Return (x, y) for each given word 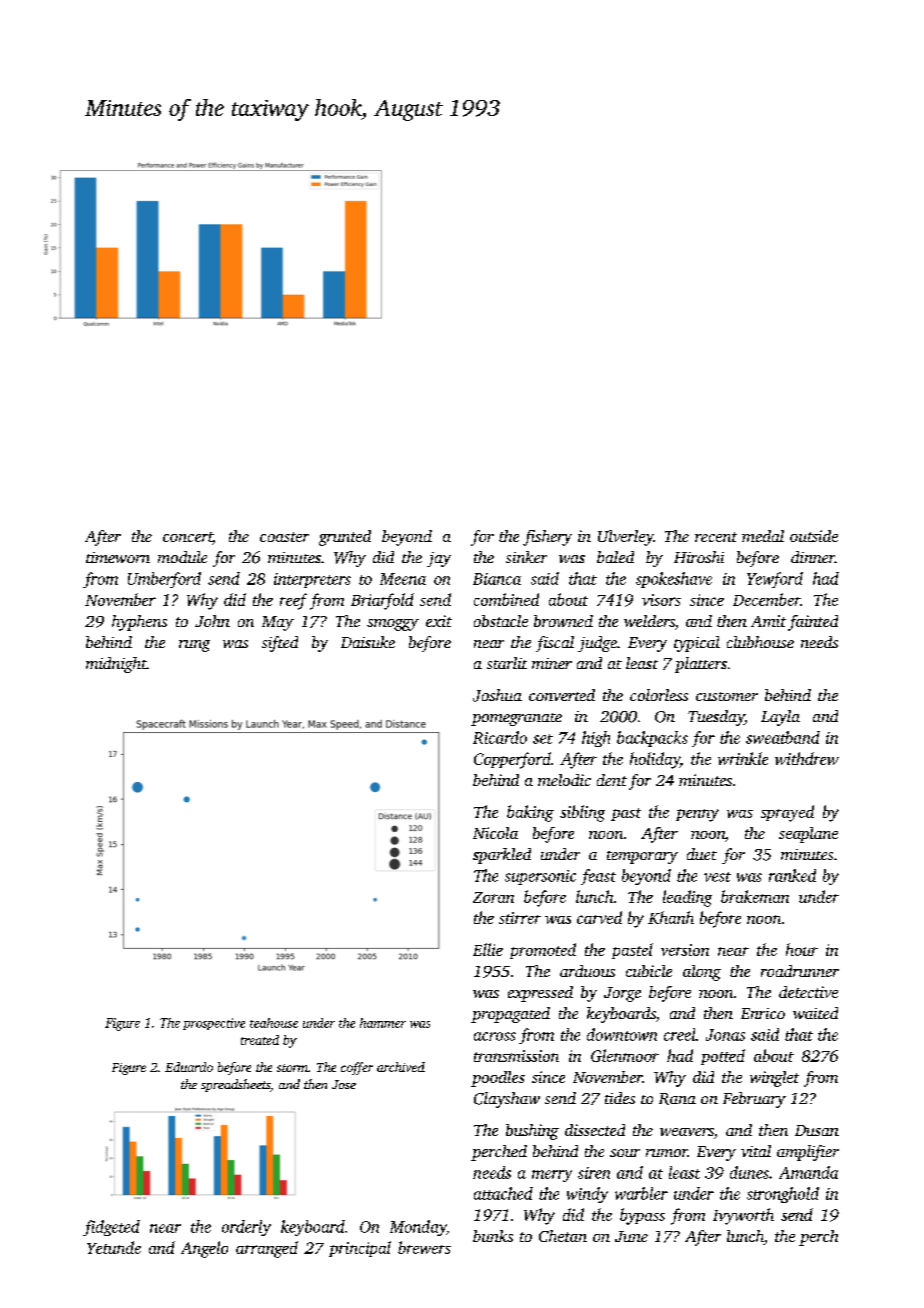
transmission (516, 1056)
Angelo (204, 1249)
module (182, 557)
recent (716, 537)
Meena (403, 579)
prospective (214, 1024)
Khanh (671, 917)
